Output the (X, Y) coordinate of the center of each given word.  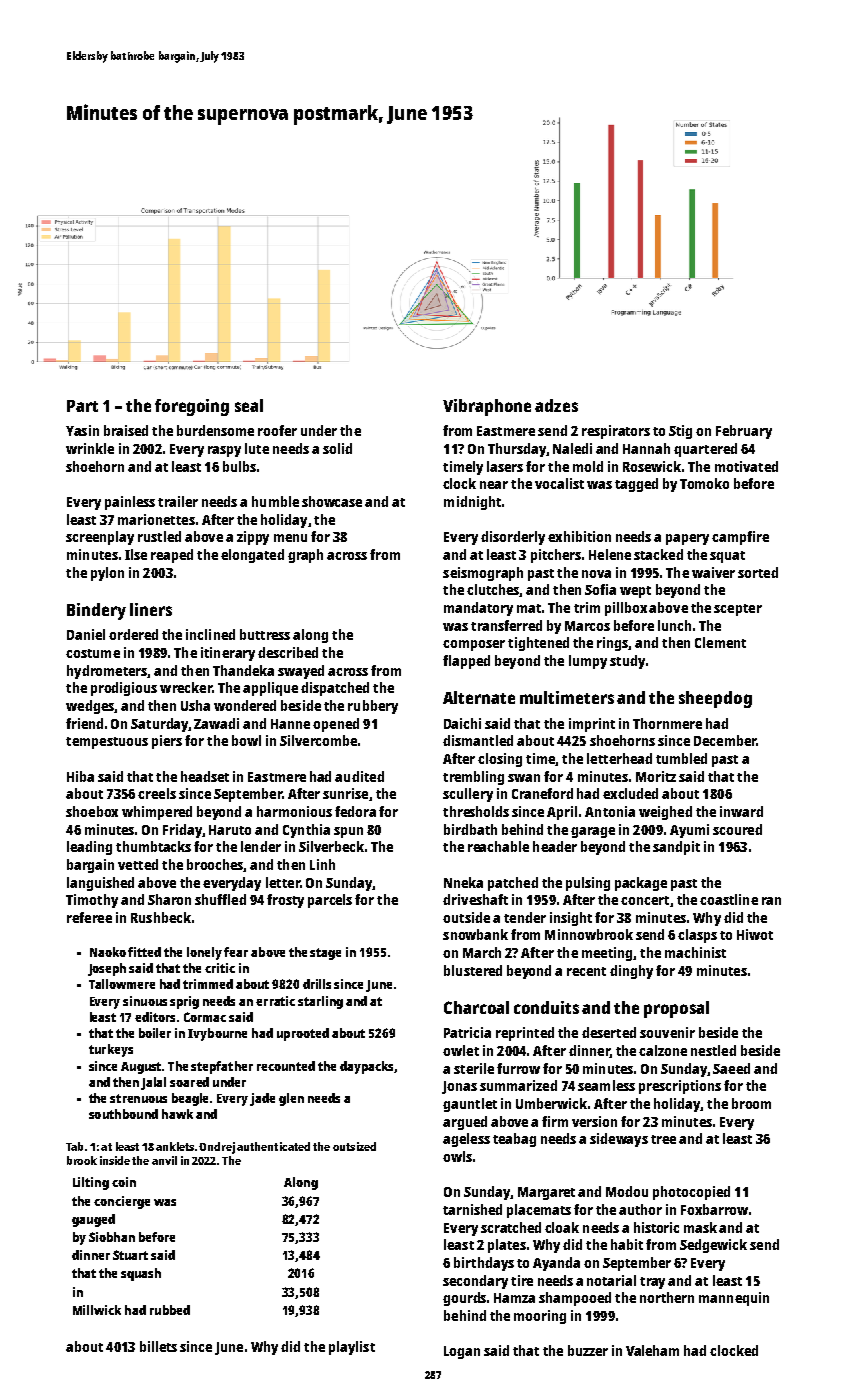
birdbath (470, 829)
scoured (737, 829)
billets (158, 1346)
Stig (680, 432)
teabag (514, 1140)
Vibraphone (487, 407)
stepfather (222, 1067)
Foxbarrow (714, 1209)
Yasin (82, 430)
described (288, 652)
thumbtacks (153, 846)
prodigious (124, 689)
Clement (720, 642)
